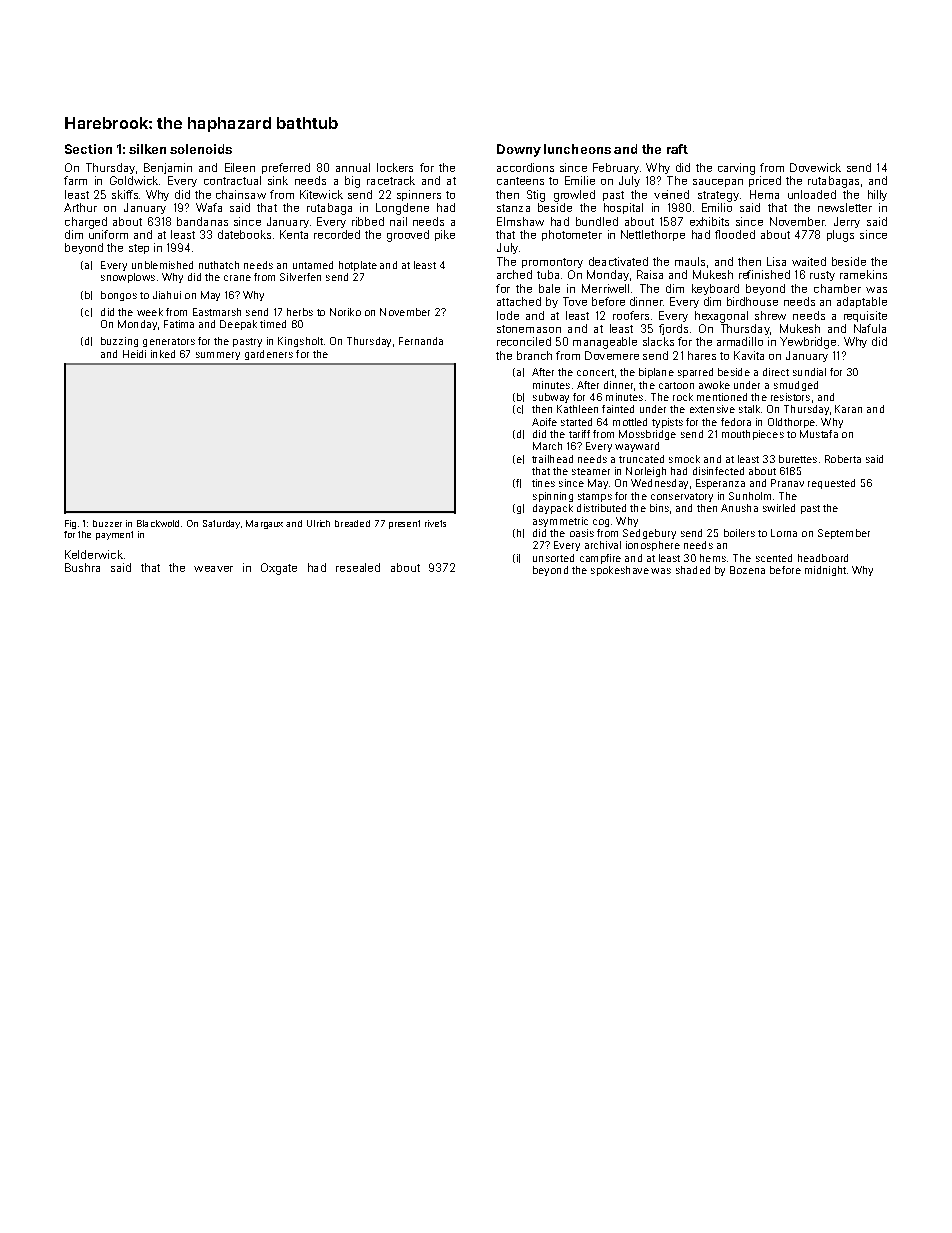  Describe the element at coordinates (552, 459) in the screenshot. I see `trailhead` at that location.
